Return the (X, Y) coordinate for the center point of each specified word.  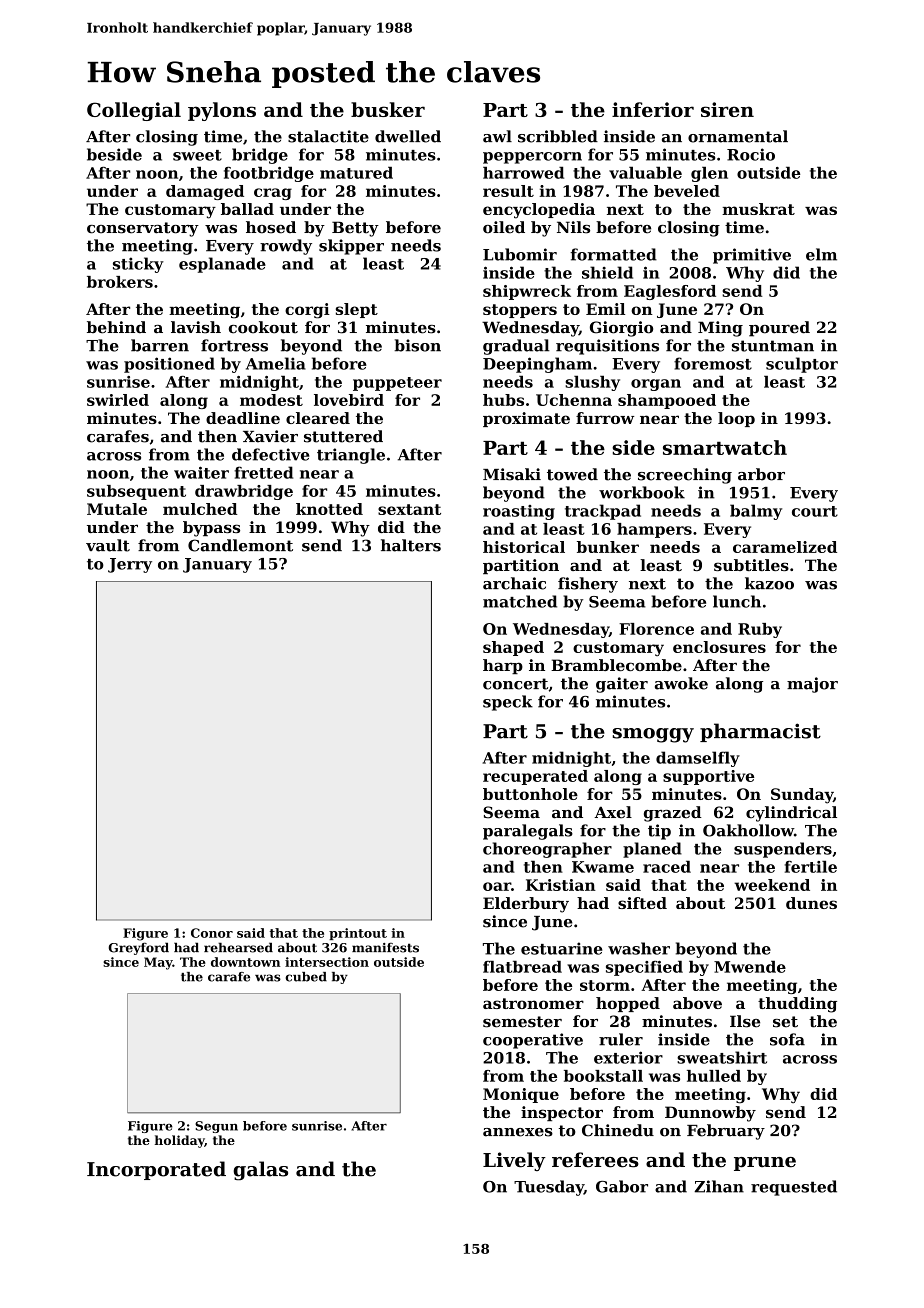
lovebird (349, 400)
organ (656, 385)
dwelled (408, 136)
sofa (787, 1039)
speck (508, 703)
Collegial (134, 111)
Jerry (130, 565)
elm (821, 254)
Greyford (138, 948)
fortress (234, 345)
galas (260, 1171)
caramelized (785, 547)
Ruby (760, 630)
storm (605, 985)
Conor (212, 933)
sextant (409, 509)
